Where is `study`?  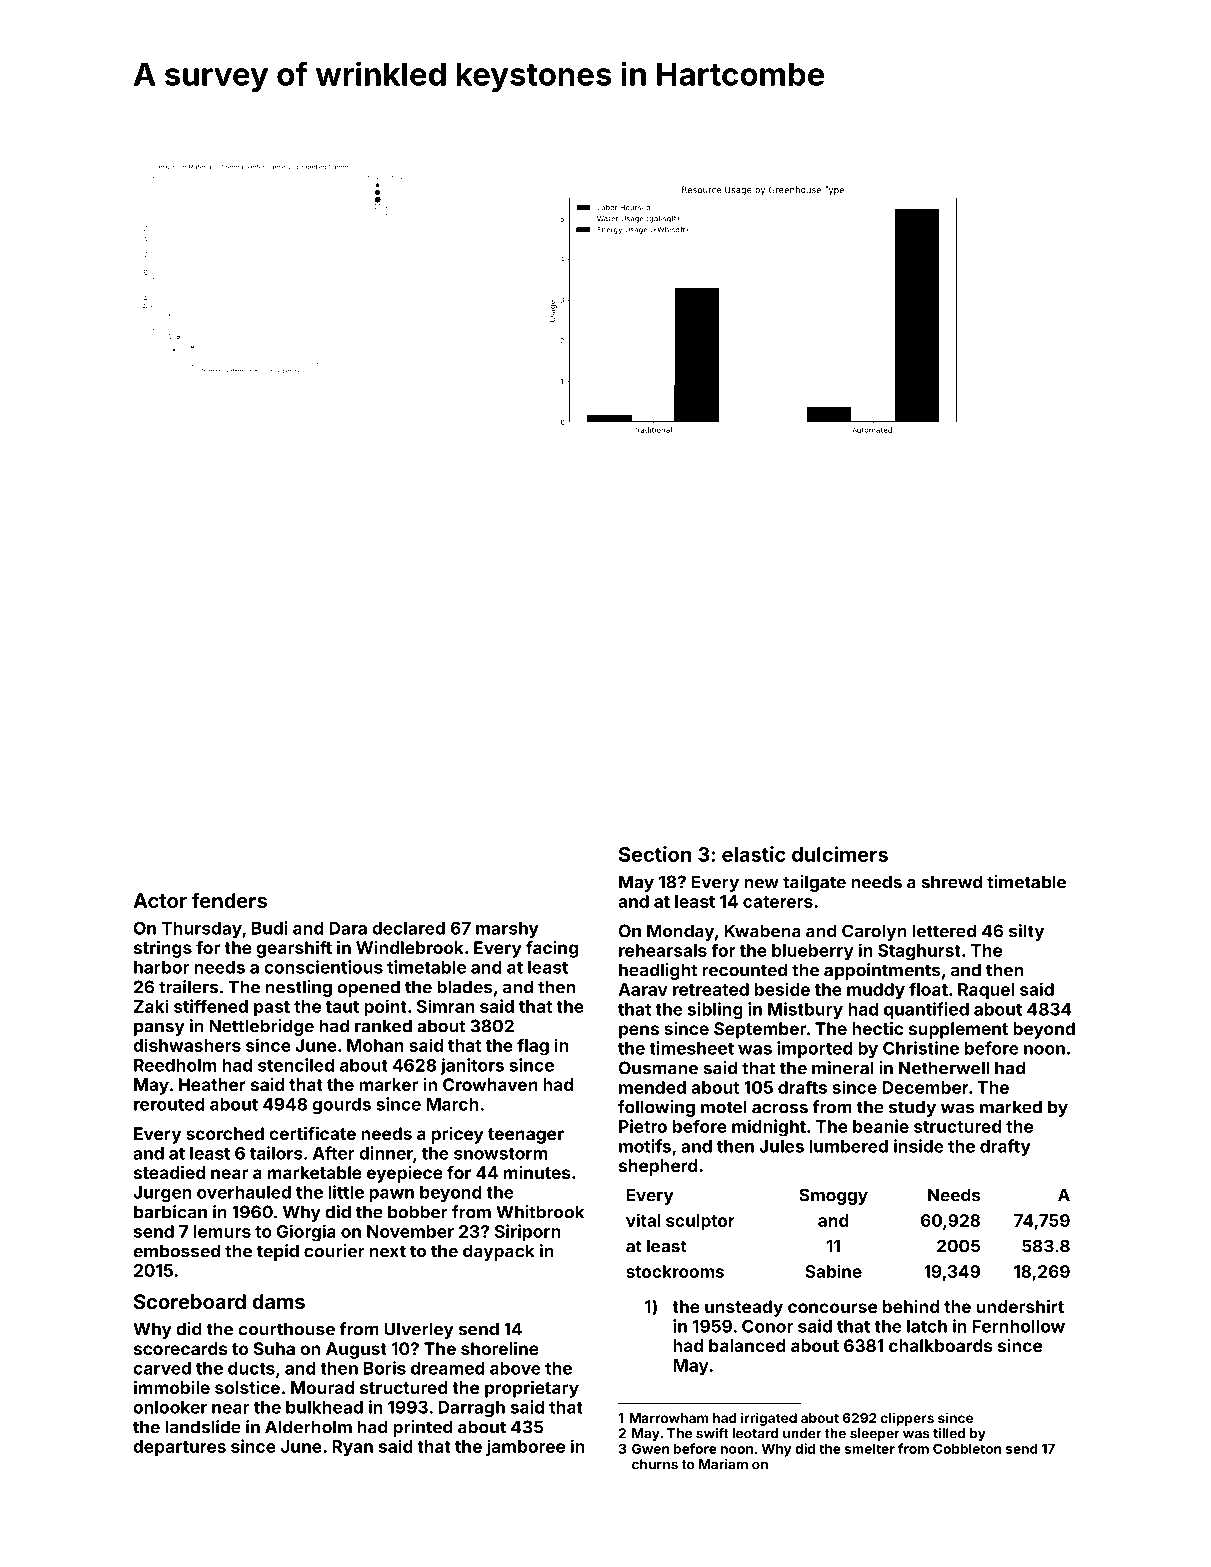 study is located at coordinates (912, 1108).
